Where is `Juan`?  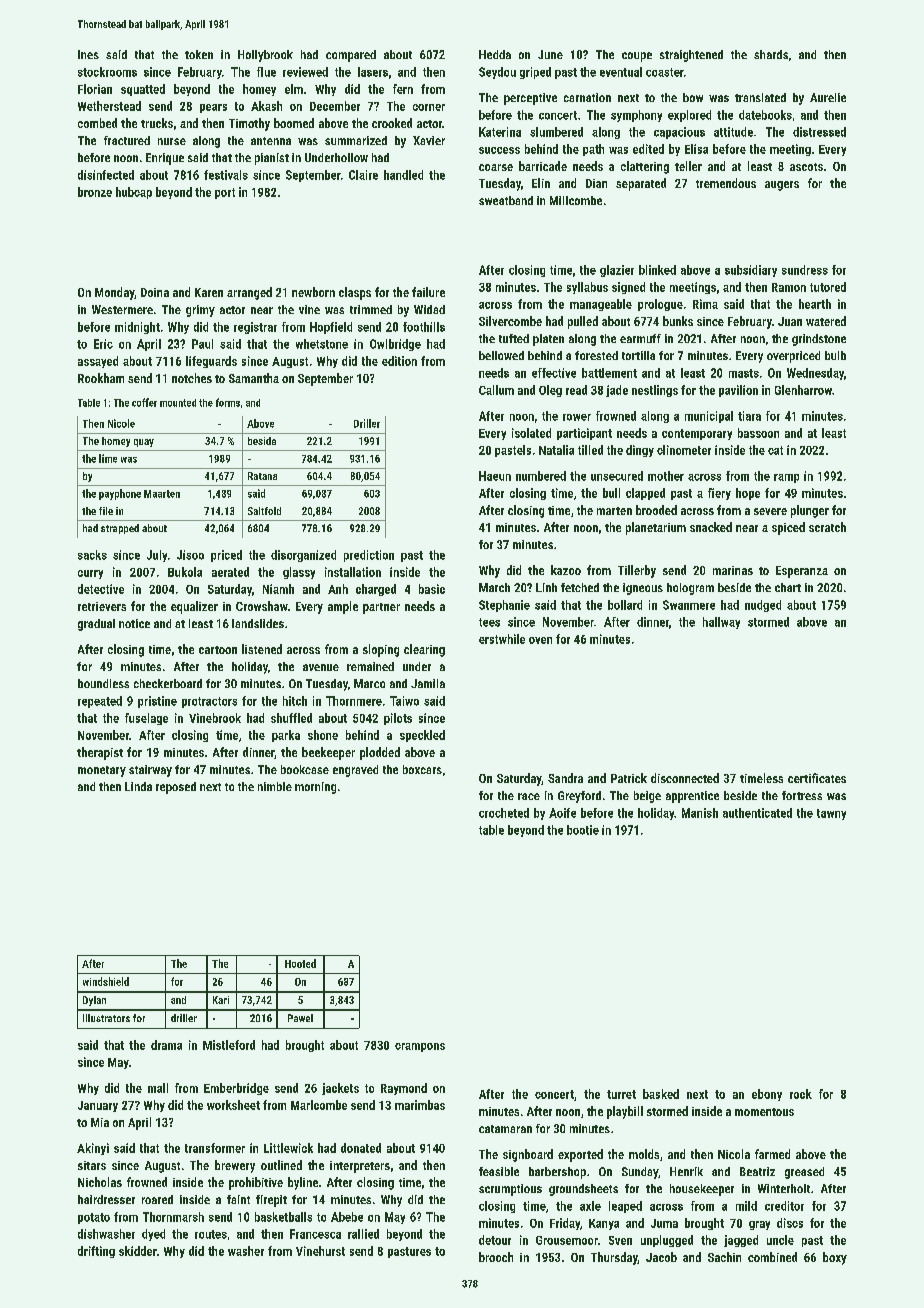 Juan is located at coordinates (790, 321).
